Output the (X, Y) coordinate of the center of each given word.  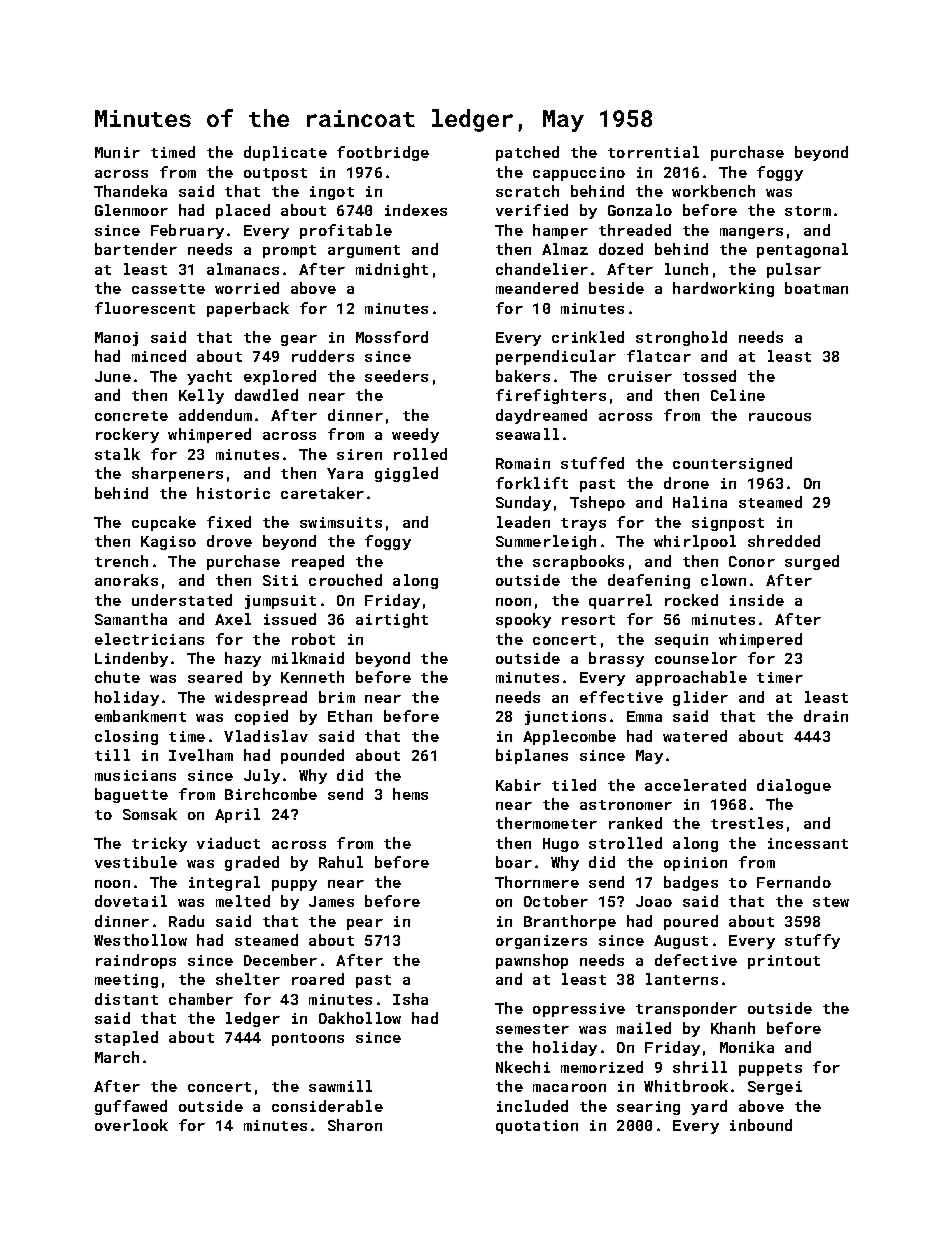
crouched (345, 580)
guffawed (131, 1107)
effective (621, 697)
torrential (653, 152)
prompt (289, 251)
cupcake (164, 523)
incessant (808, 843)
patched (527, 153)
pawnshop (532, 961)
